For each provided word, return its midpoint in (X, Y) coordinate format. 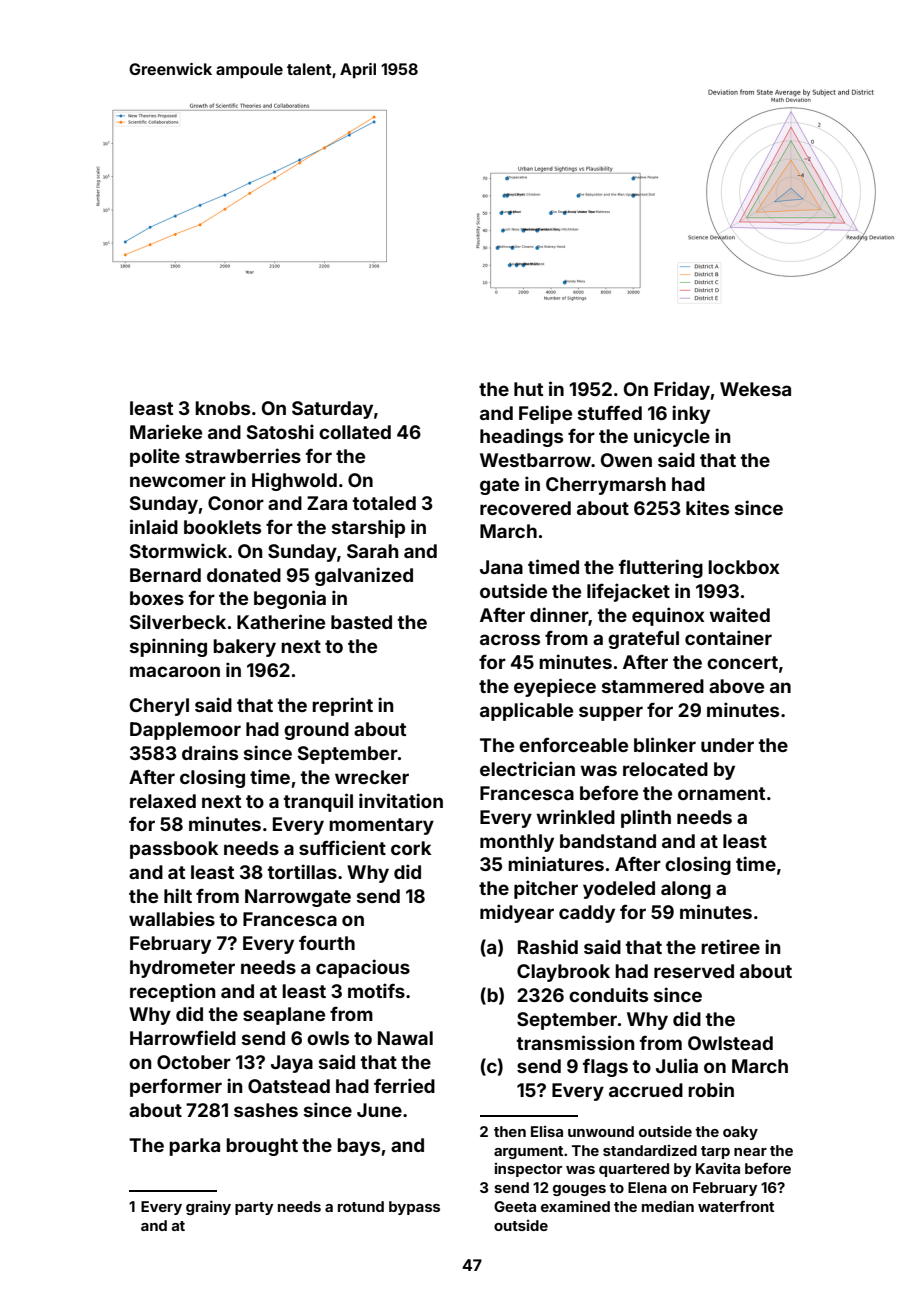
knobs (222, 408)
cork (411, 848)
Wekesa (755, 389)
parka (194, 1147)
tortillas (302, 871)
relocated (665, 769)
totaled (384, 503)
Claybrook (563, 973)
